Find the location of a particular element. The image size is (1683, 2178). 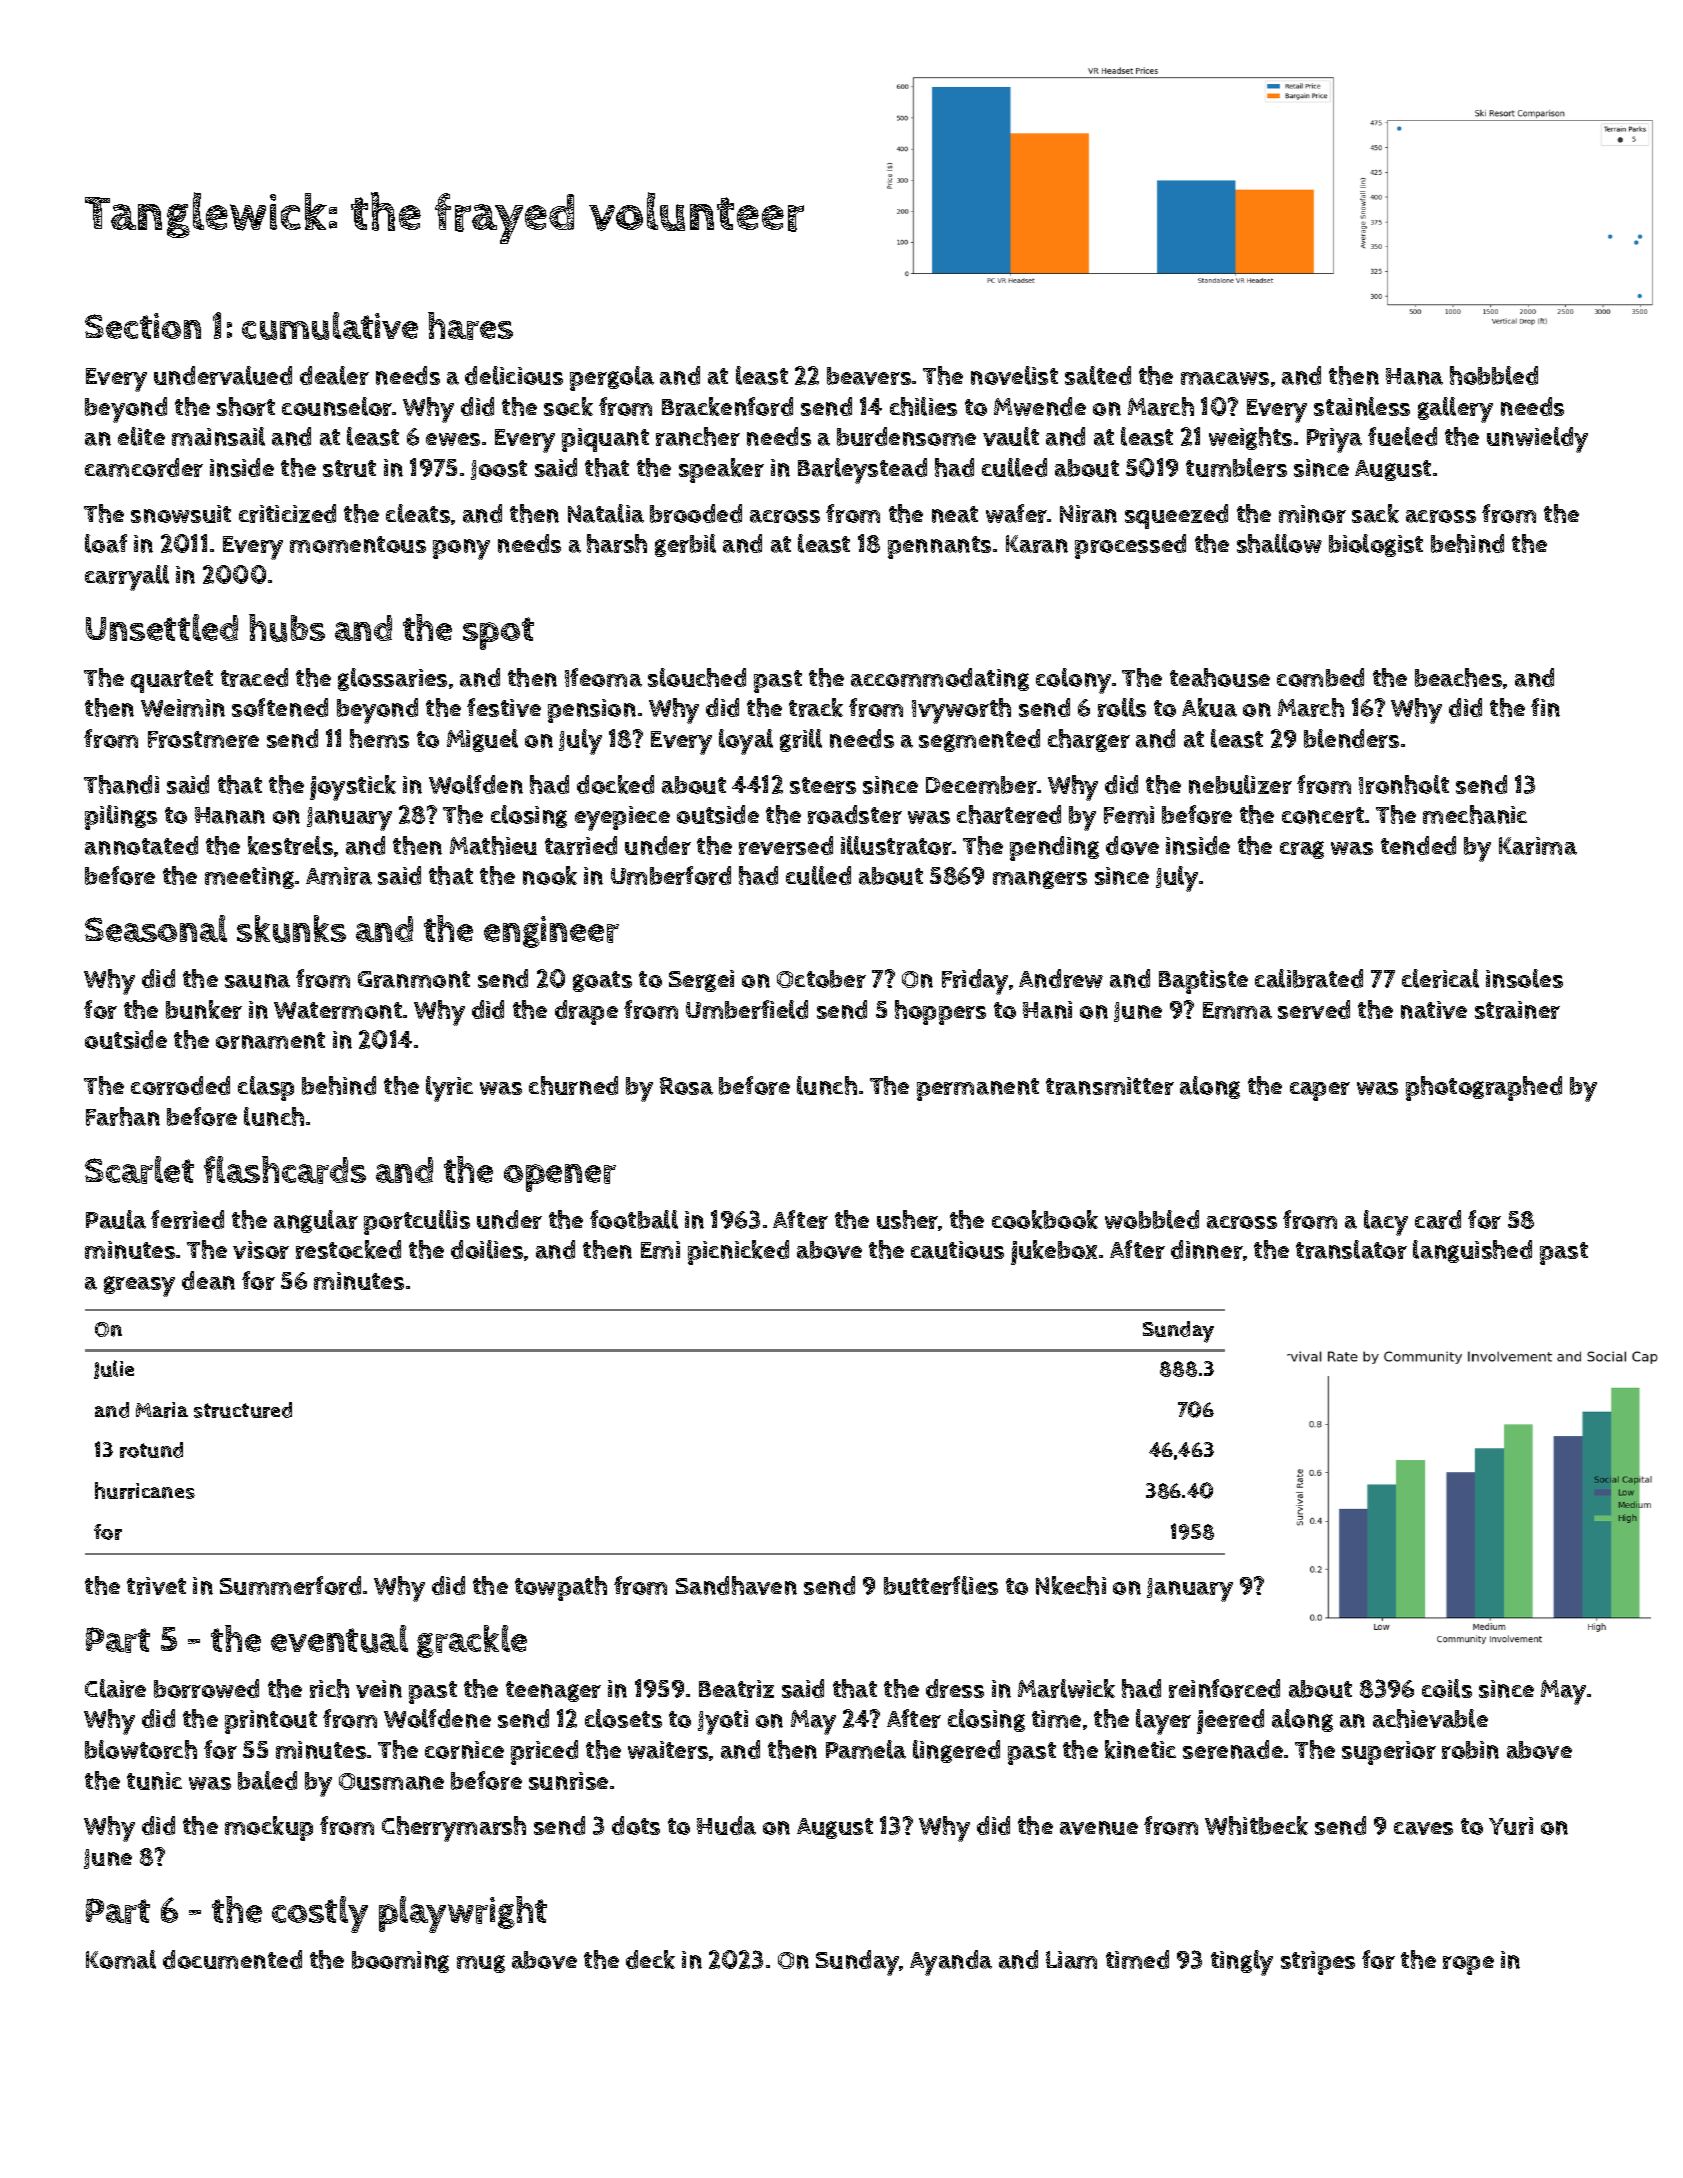

vein is located at coordinates (379, 1689).
